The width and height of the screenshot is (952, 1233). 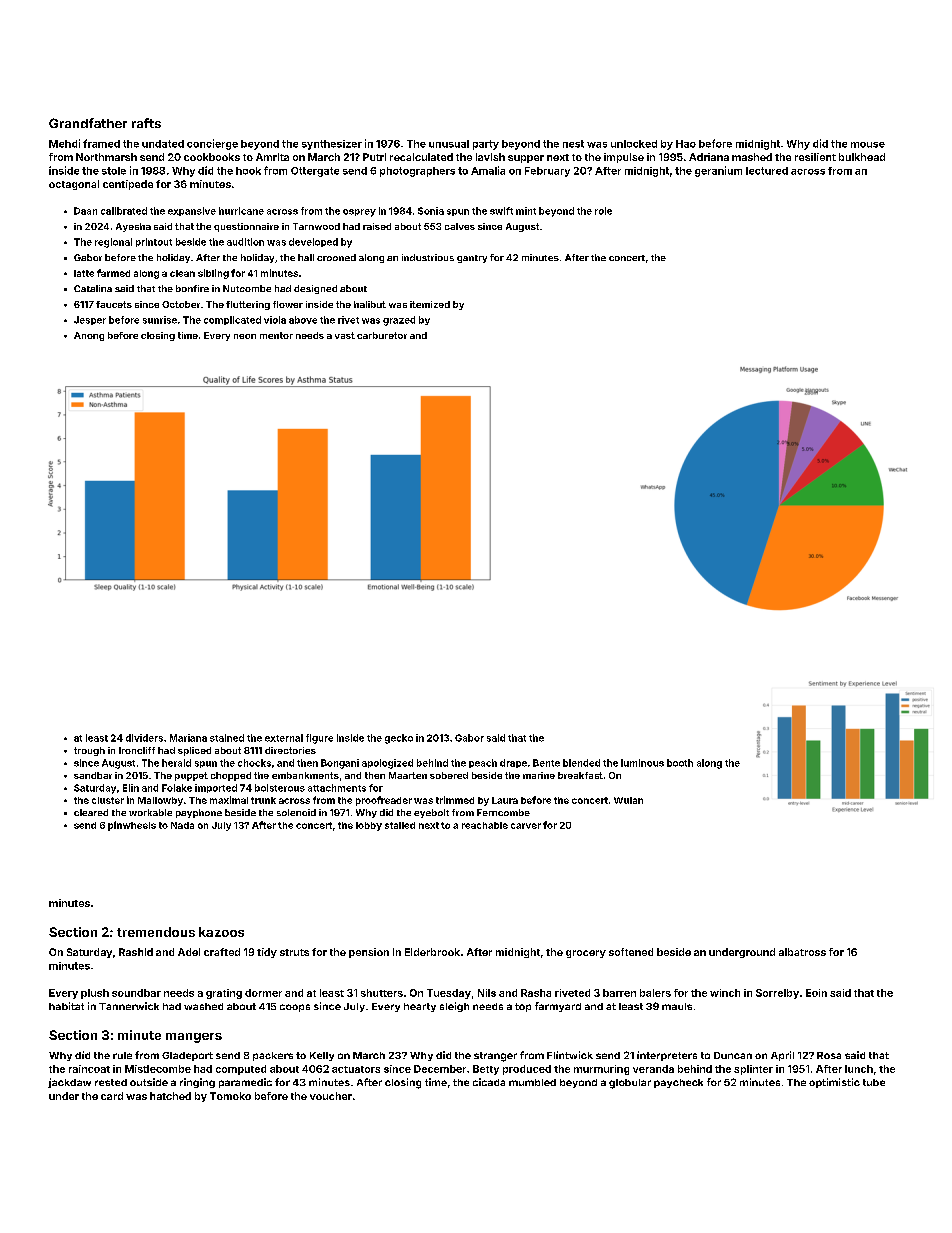 What do you see at coordinates (89, 336) in the screenshot?
I see `Anong` at bounding box center [89, 336].
